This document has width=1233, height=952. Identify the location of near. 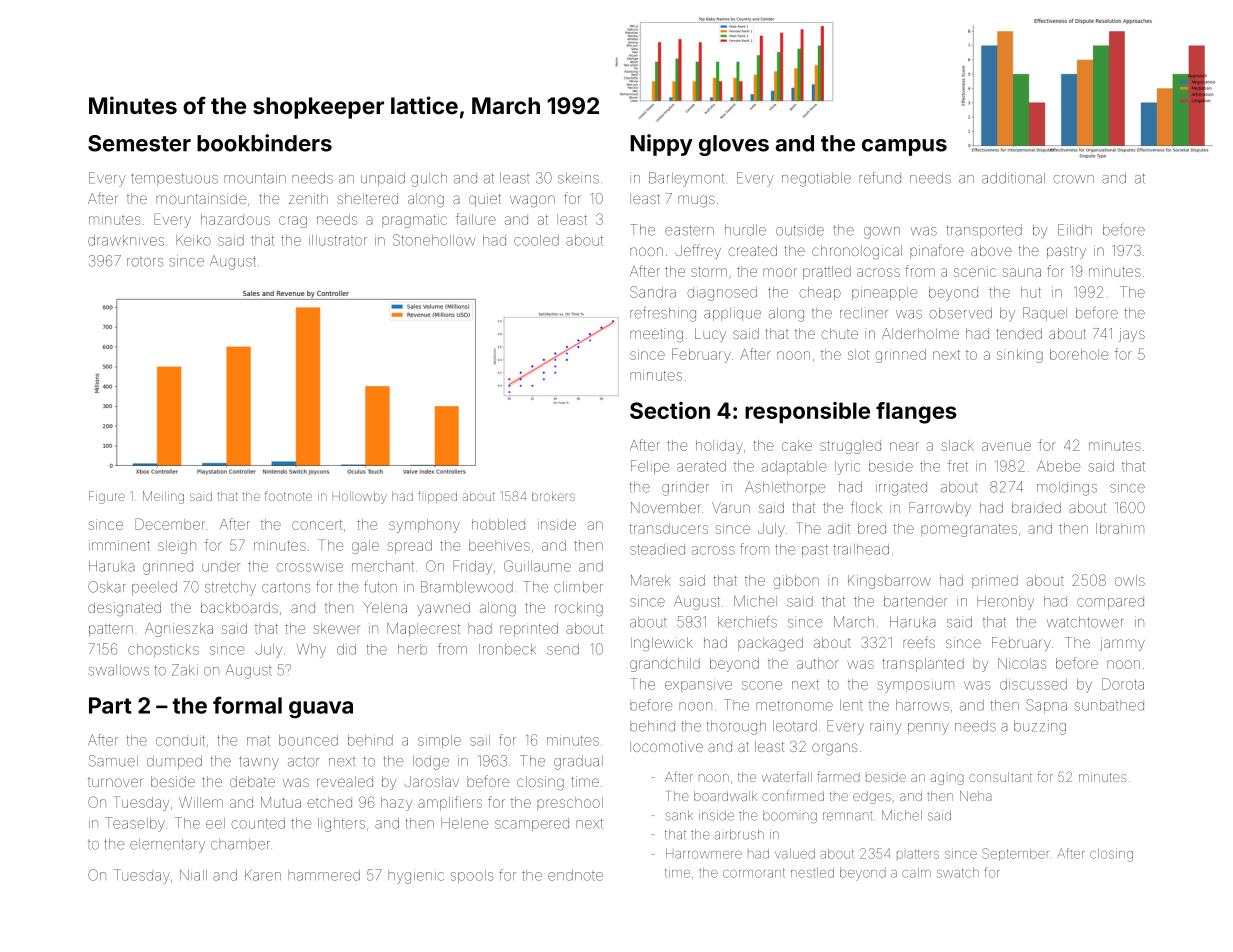
(904, 446).
